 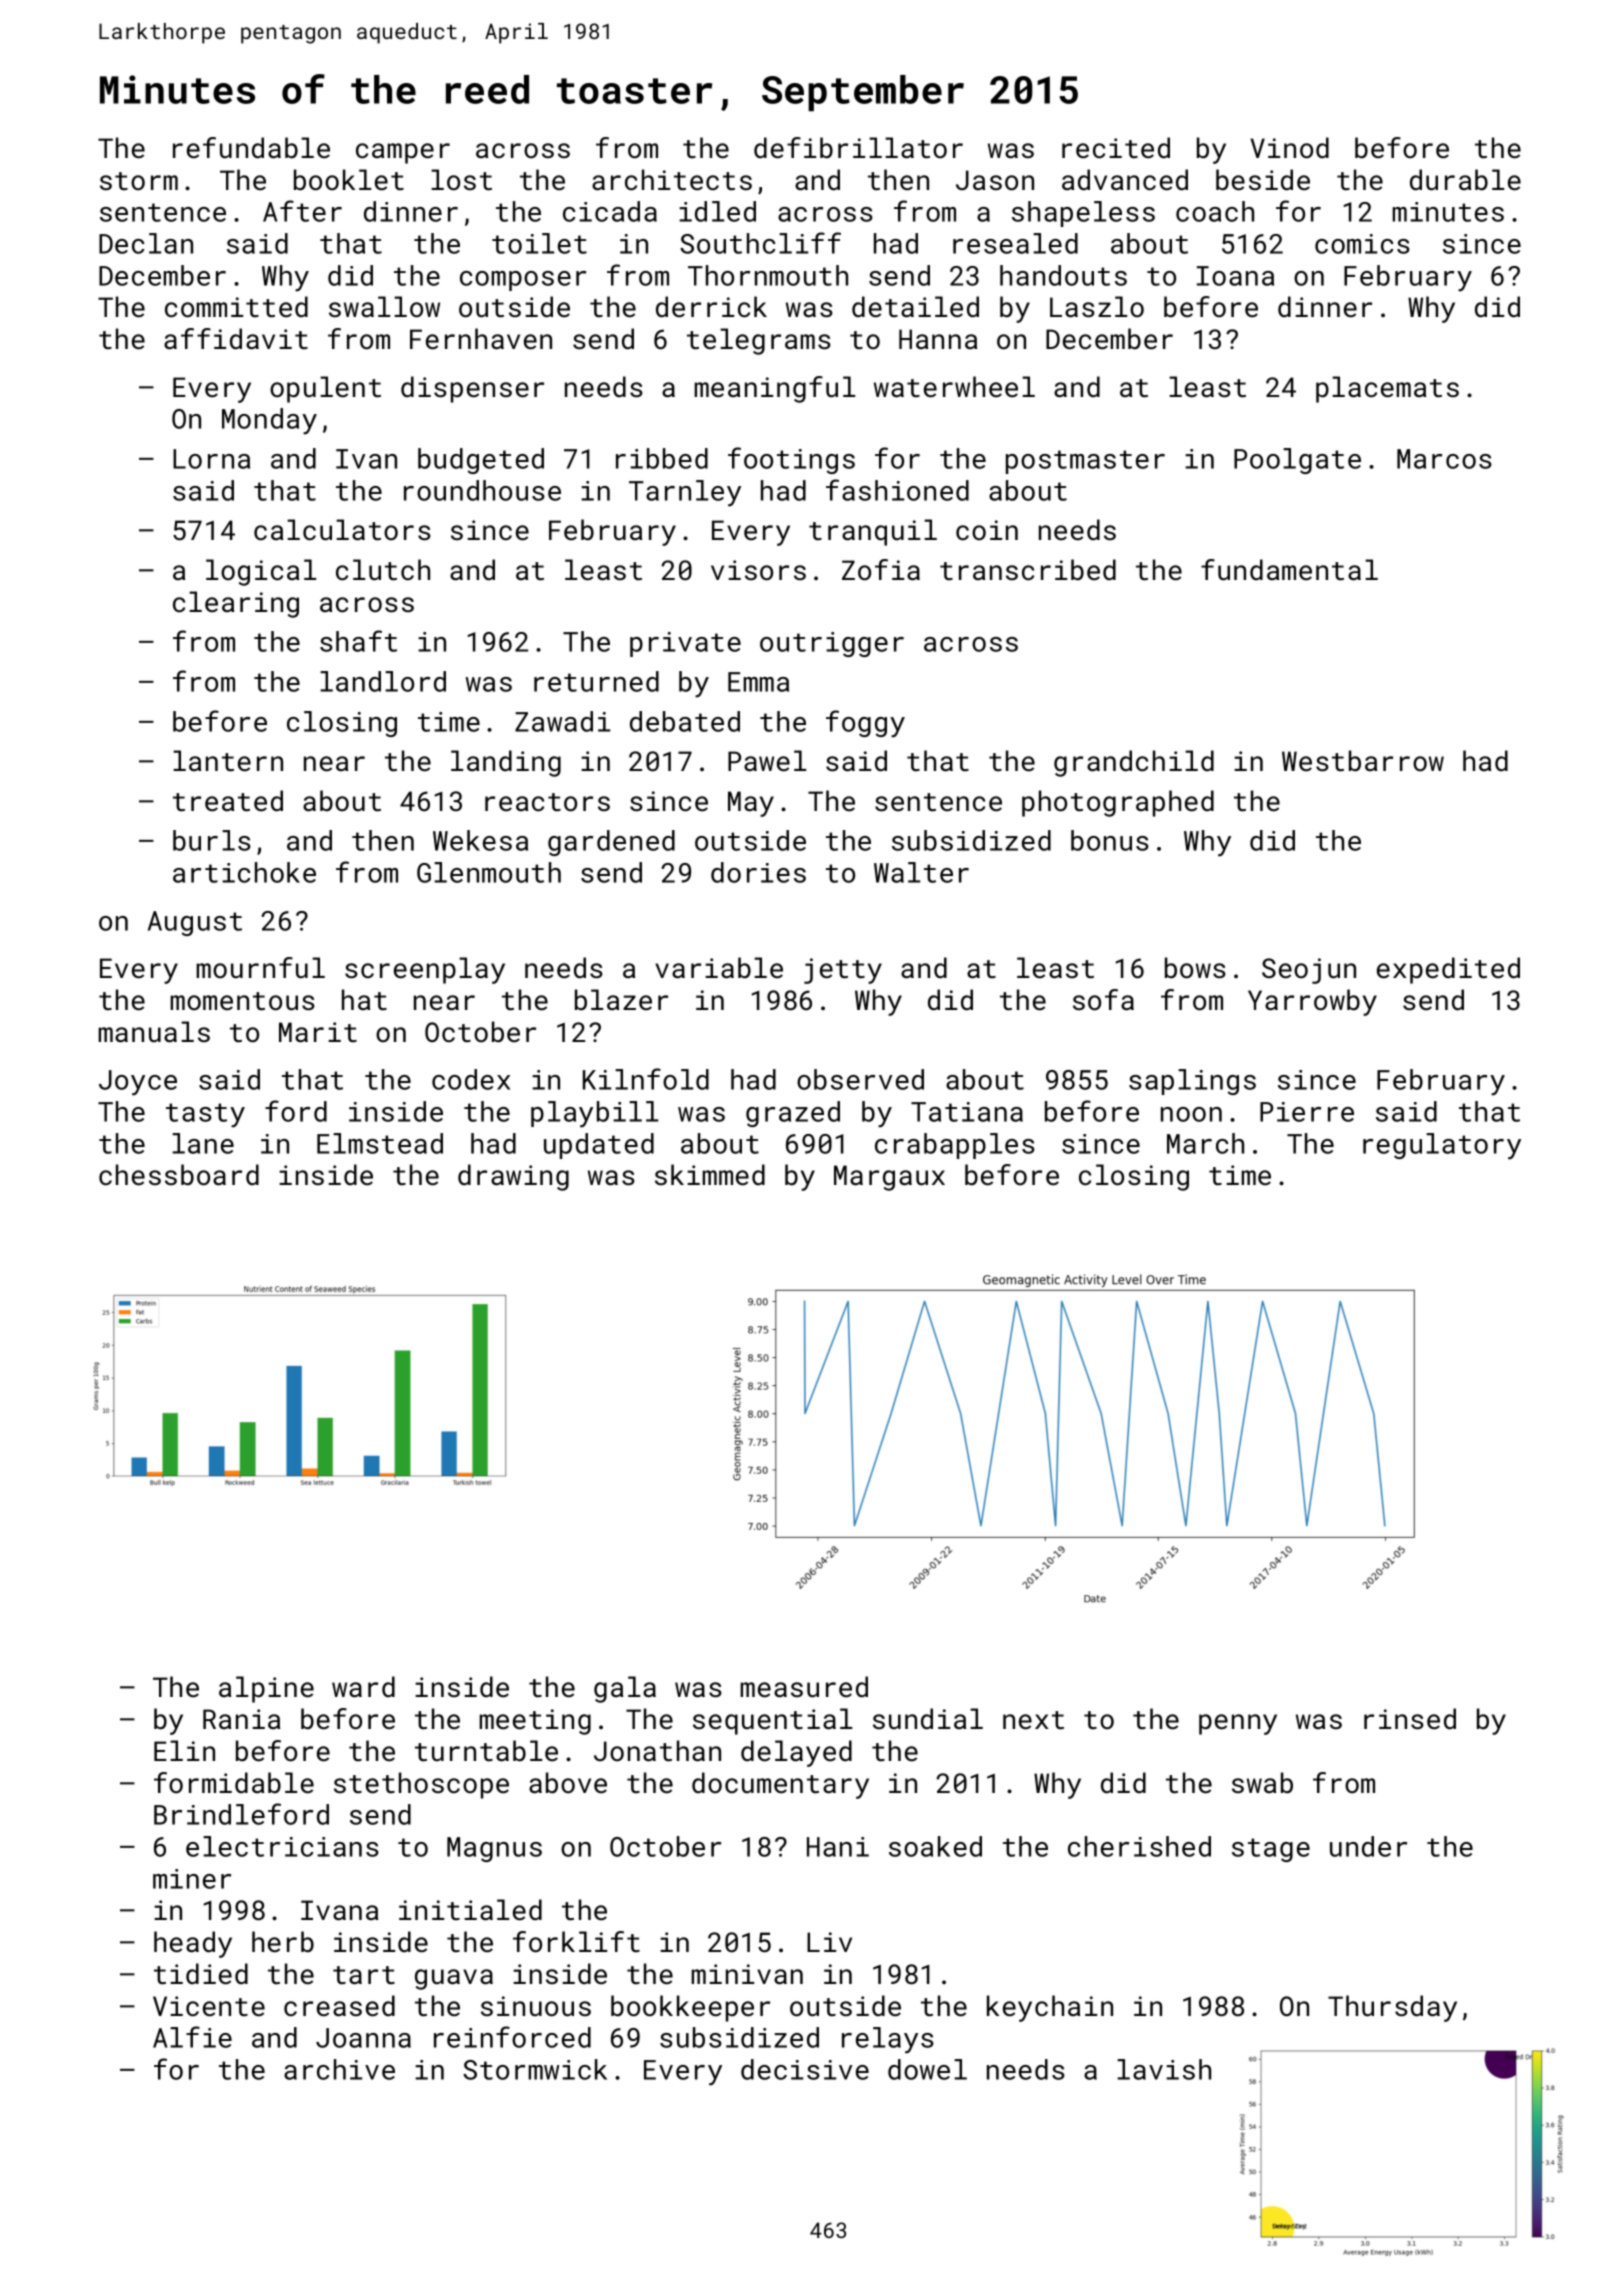 I want to click on recited, so click(x=1116, y=147).
